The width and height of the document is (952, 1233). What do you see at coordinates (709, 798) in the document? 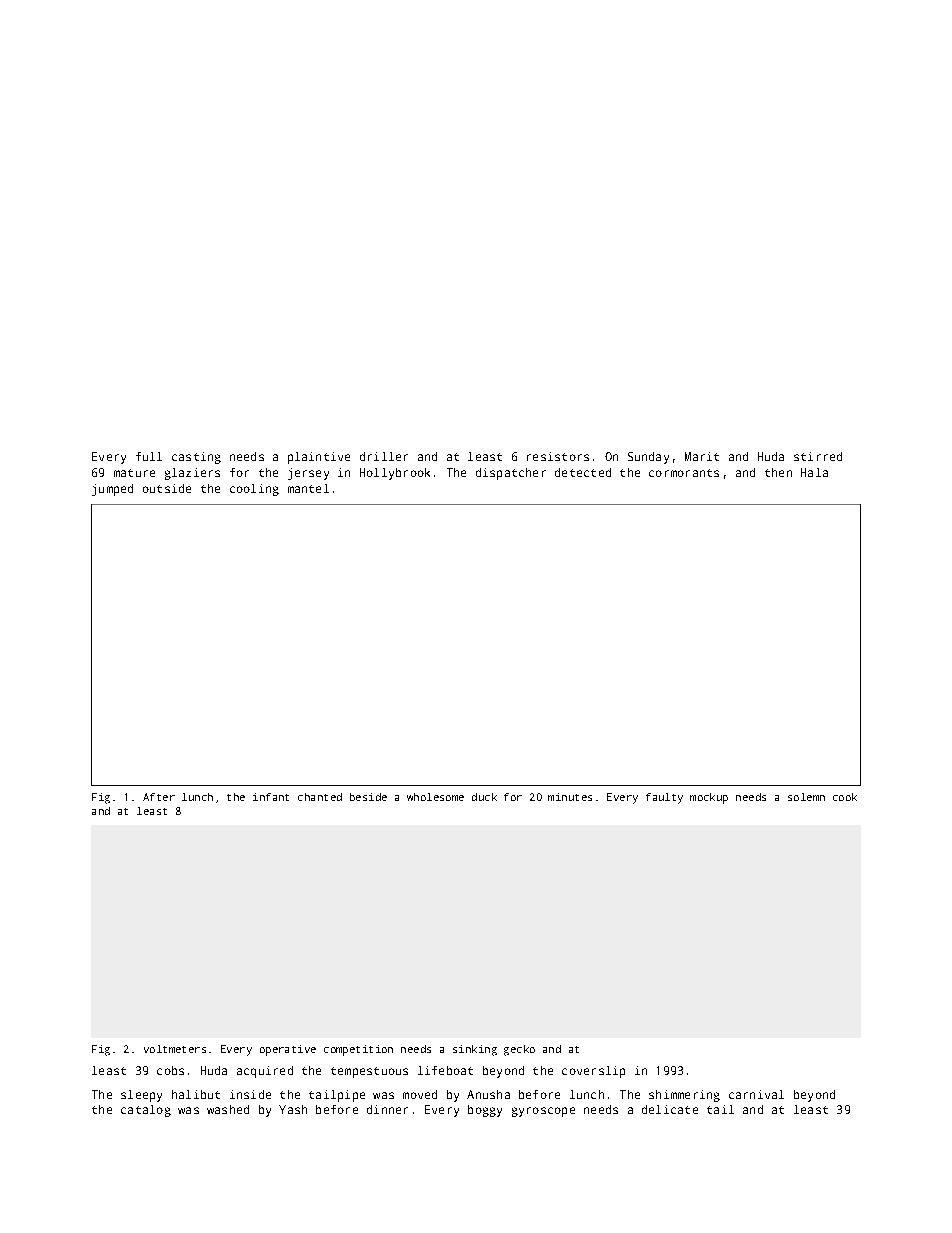
I see `mockup` at bounding box center [709, 798].
